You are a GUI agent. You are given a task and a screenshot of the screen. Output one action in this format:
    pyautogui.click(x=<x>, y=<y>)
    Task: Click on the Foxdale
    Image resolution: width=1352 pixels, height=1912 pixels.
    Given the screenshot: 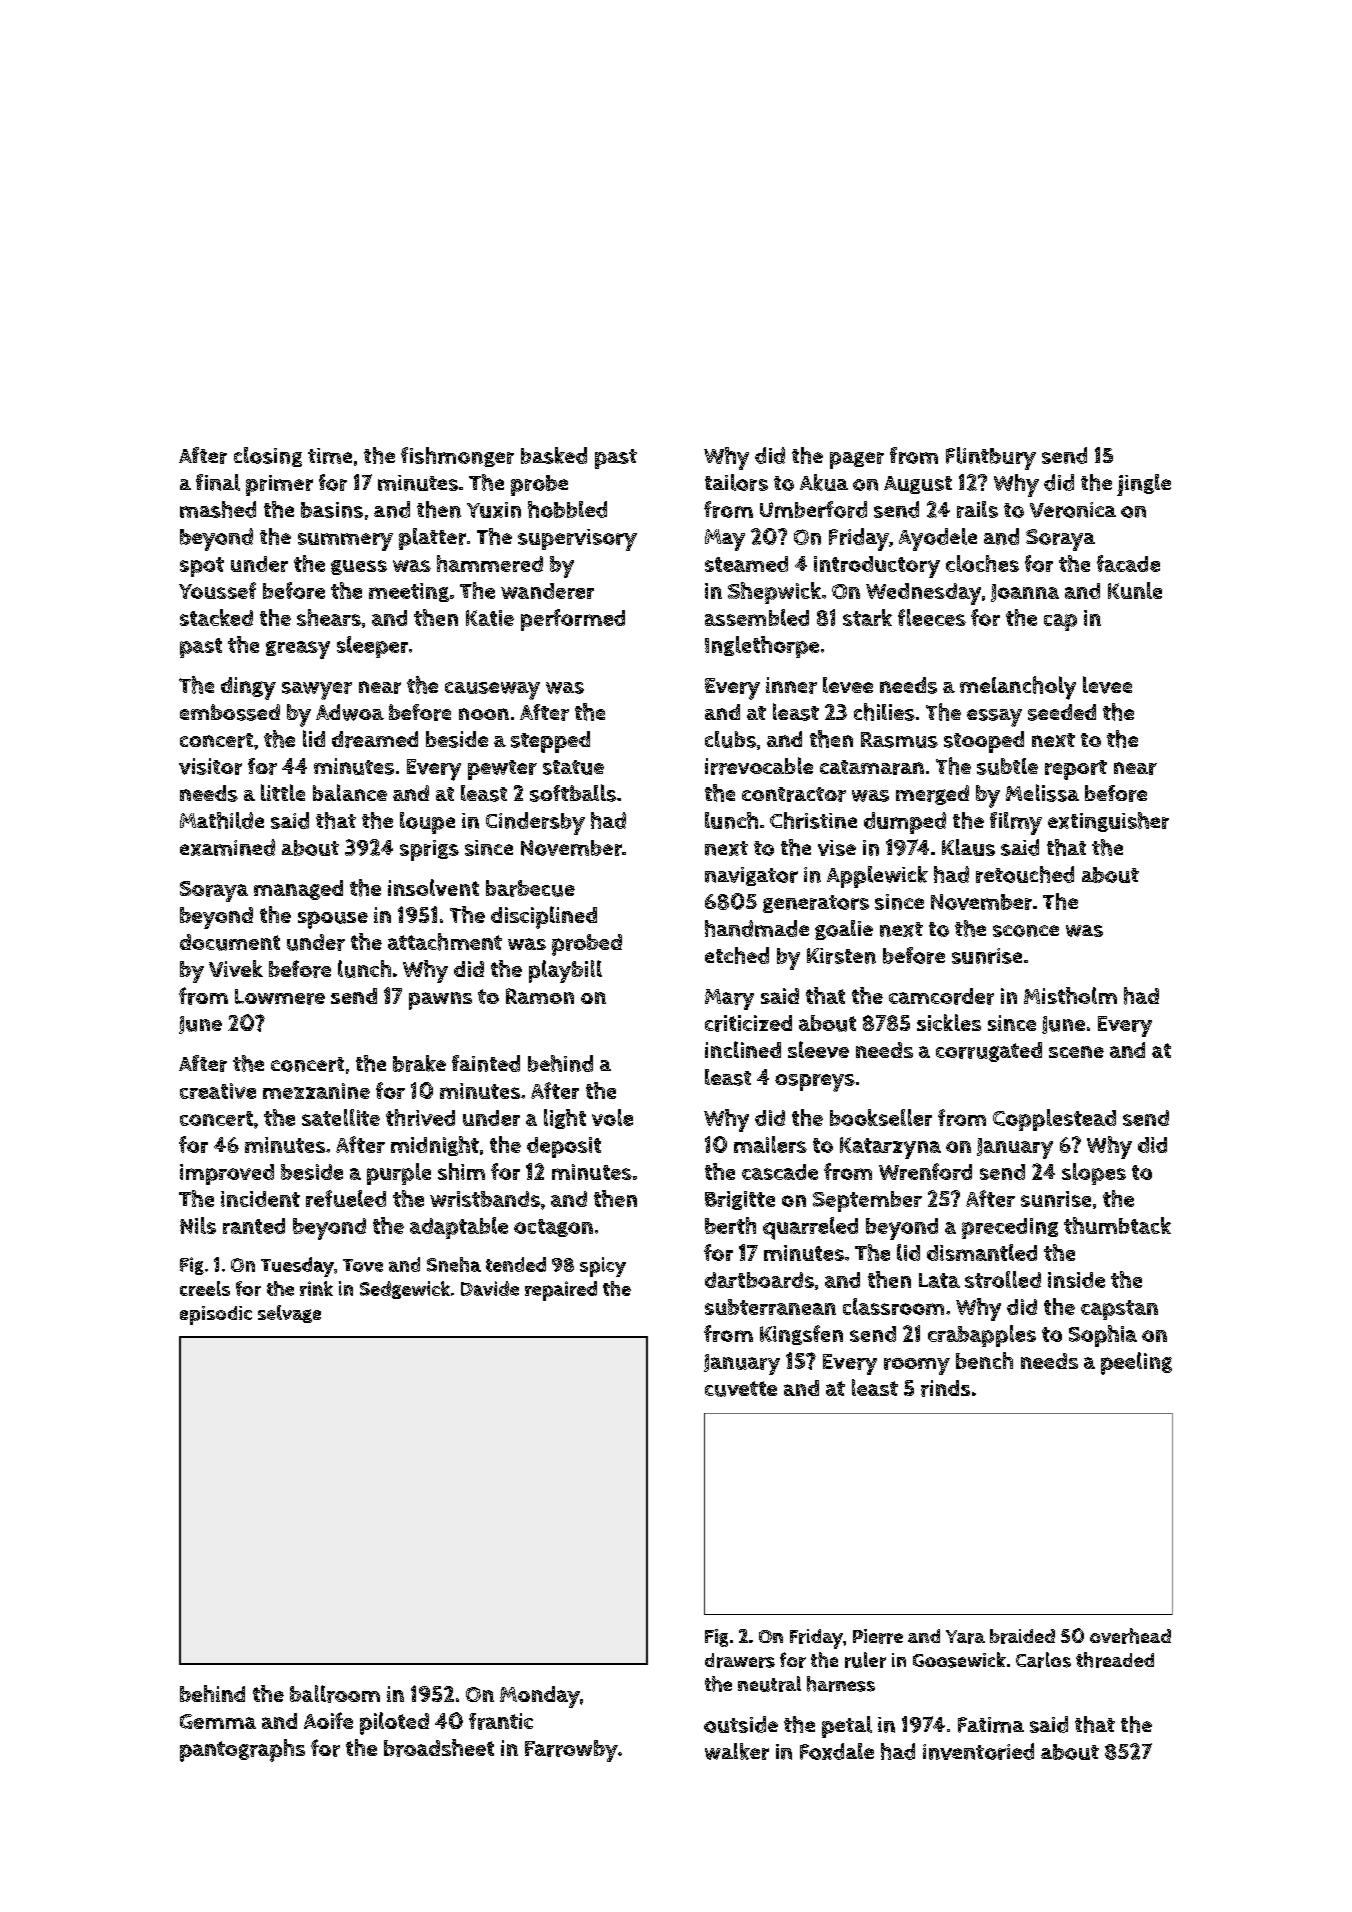 What is the action you would take?
    pyautogui.click(x=837, y=1751)
